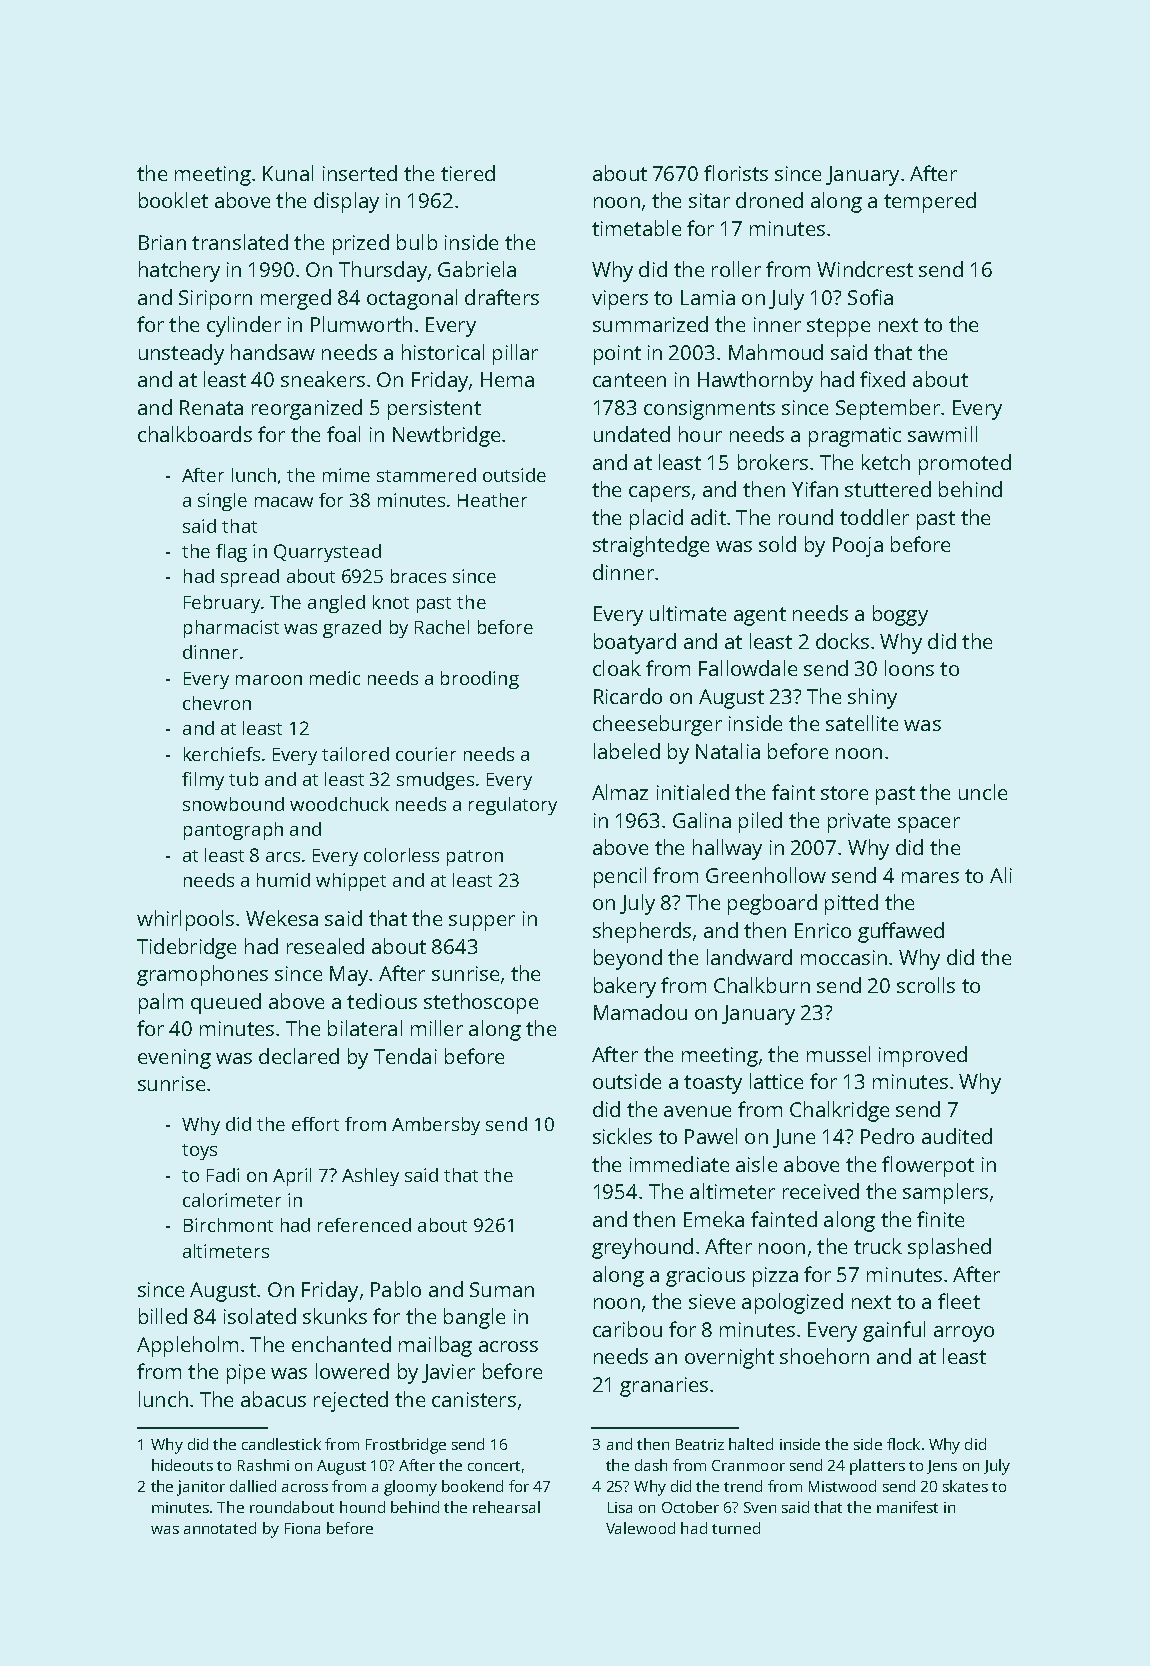 The image size is (1150, 1666). What do you see at coordinates (769, 200) in the page?
I see `droned` at bounding box center [769, 200].
